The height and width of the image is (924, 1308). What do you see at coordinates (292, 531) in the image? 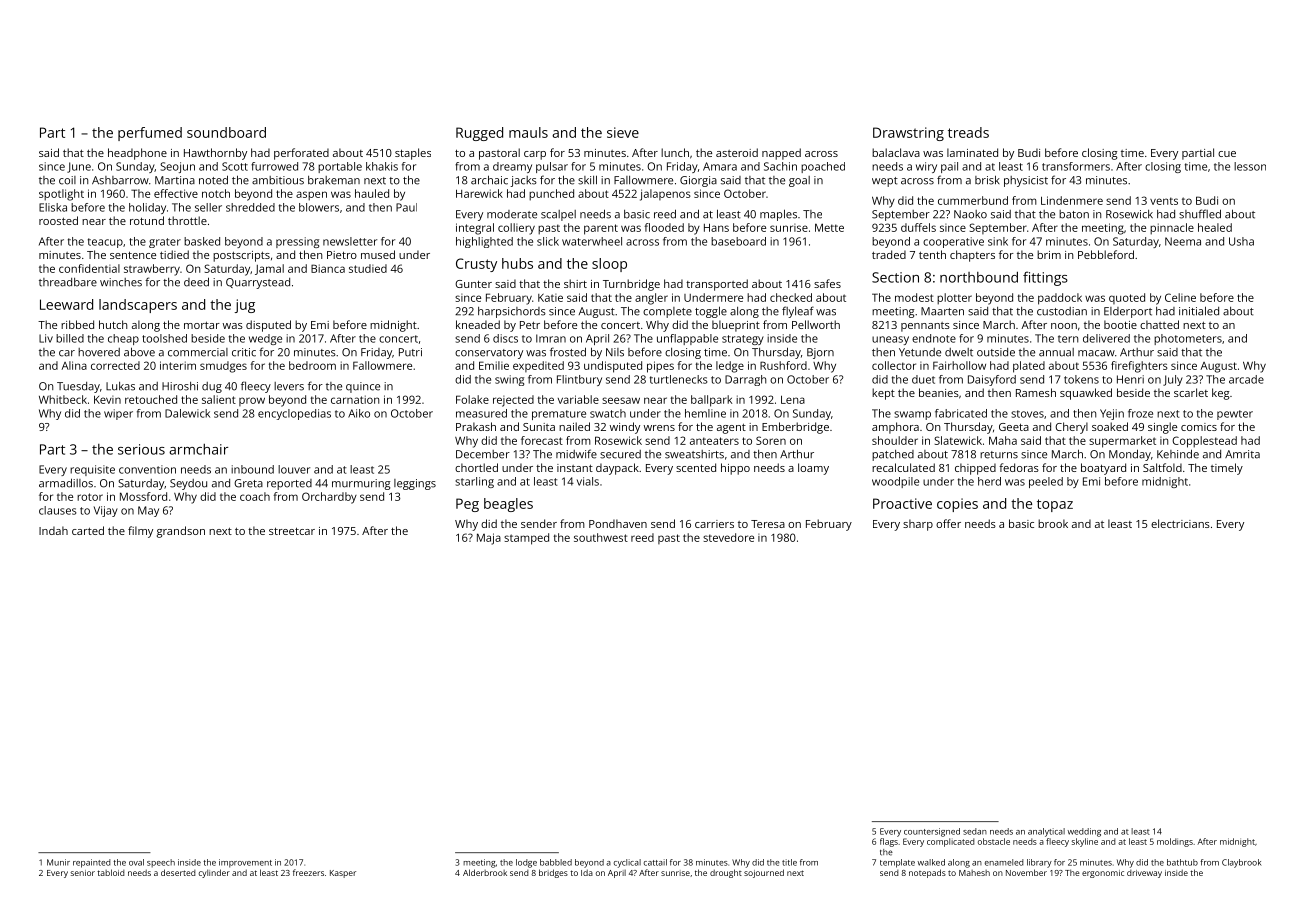
I see `streetcar` at bounding box center [292, 531].
